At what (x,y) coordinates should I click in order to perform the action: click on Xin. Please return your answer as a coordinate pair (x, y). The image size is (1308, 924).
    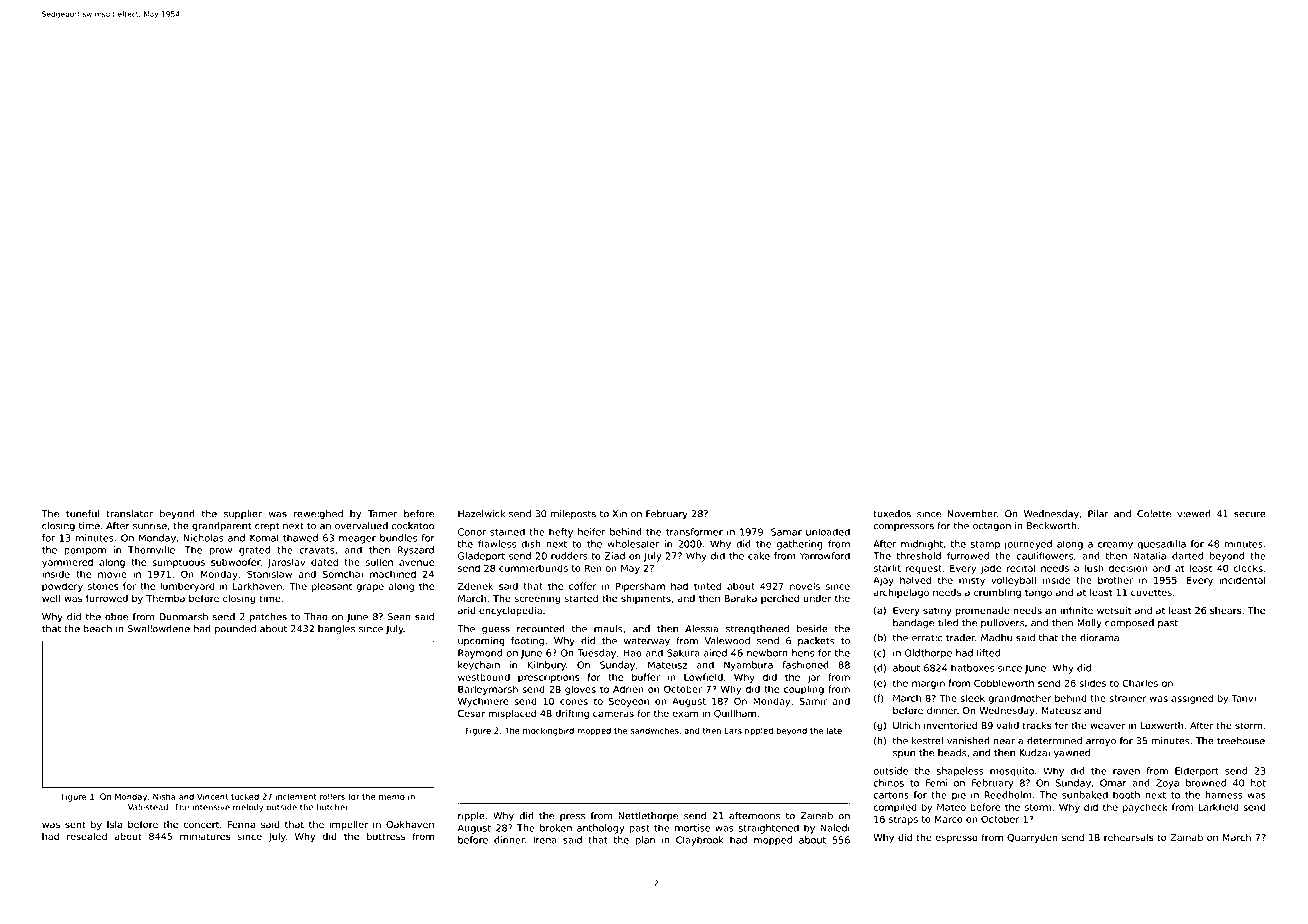
    Looking at the image, I should click on (619, 513).
